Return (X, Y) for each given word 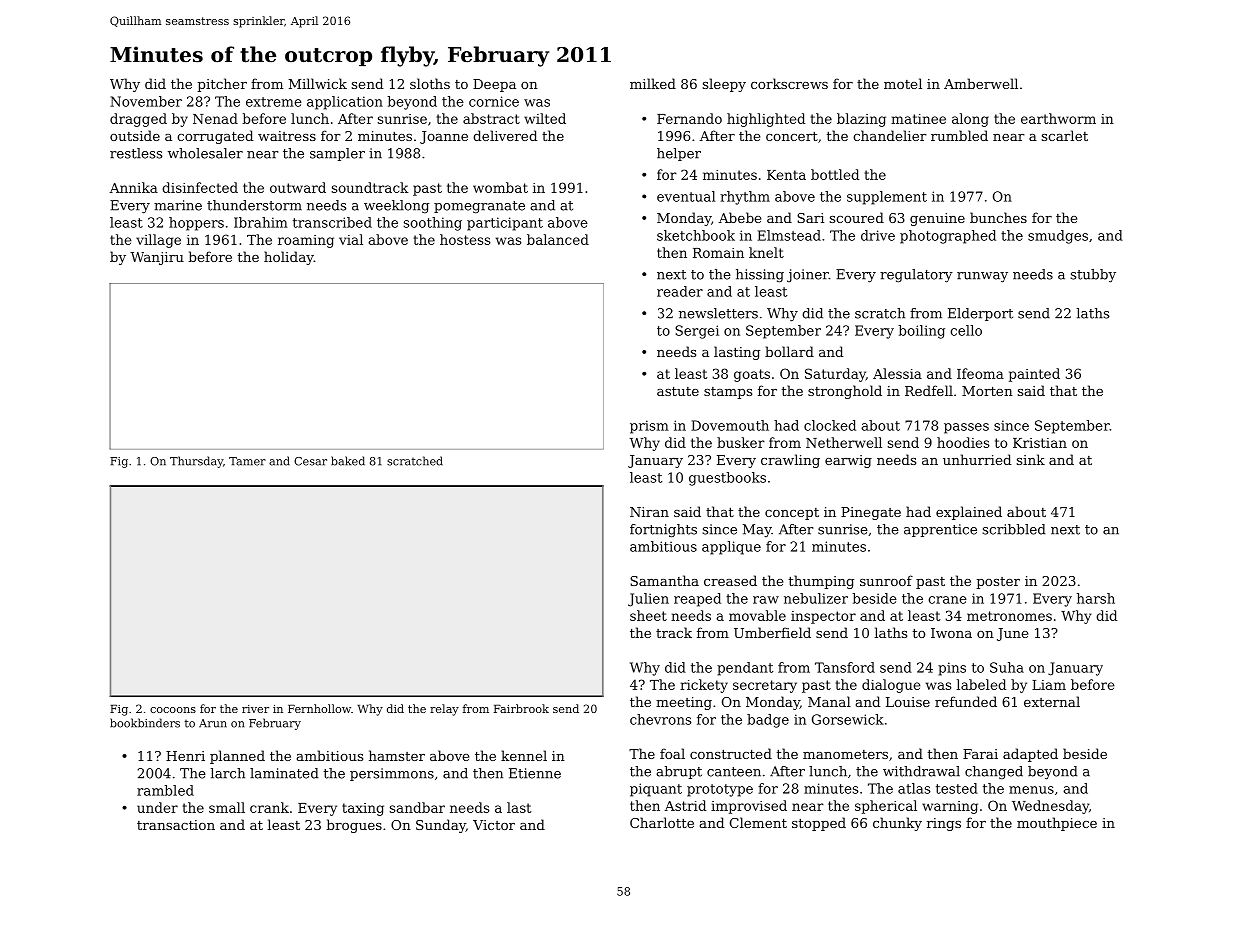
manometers (845, 754)
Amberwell (981, 83)
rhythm (745, 198)
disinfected (200, 187)
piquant (656, 790)
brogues (354, 826)
